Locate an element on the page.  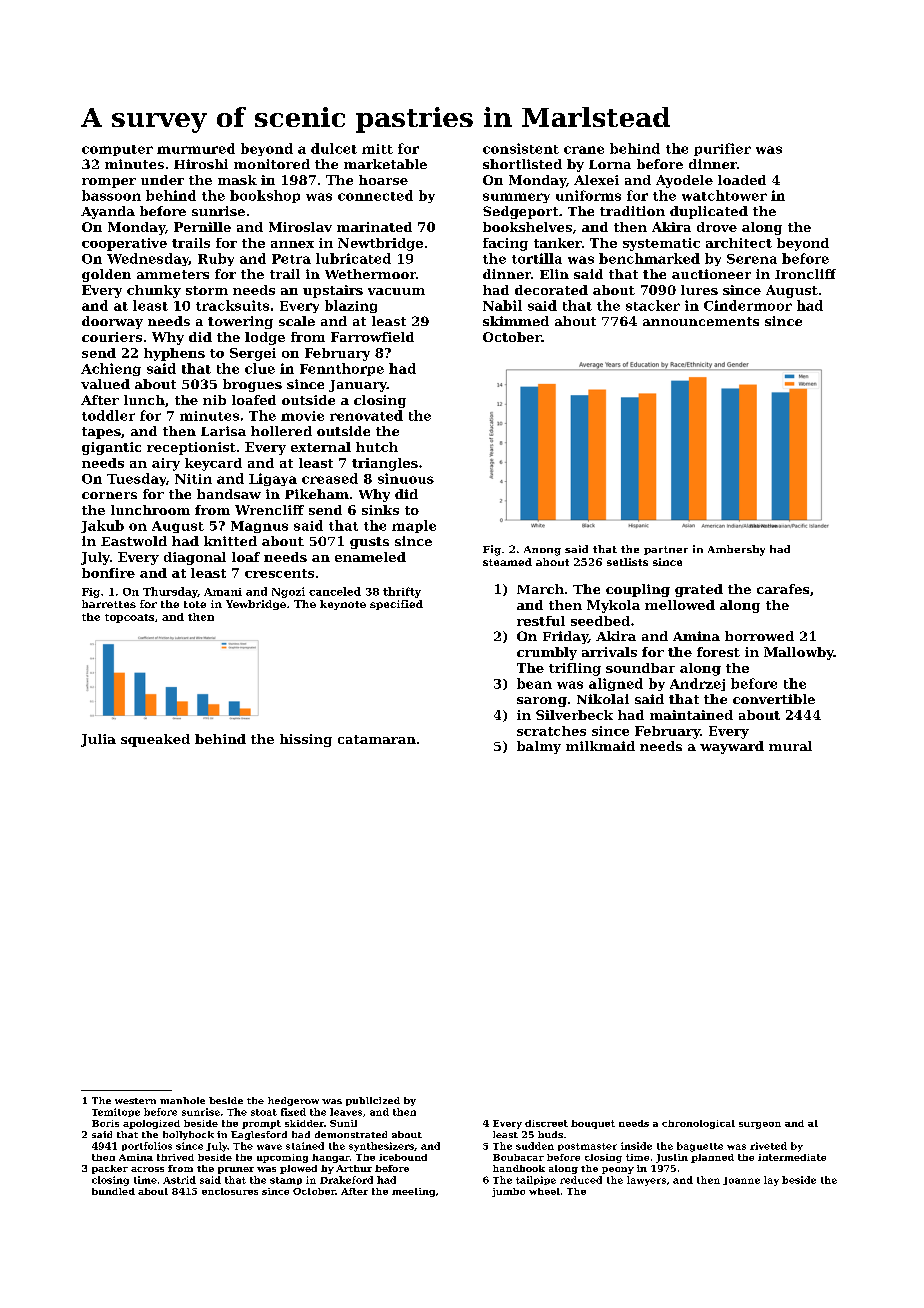
squeaked is located at coordinates (155, 740).
